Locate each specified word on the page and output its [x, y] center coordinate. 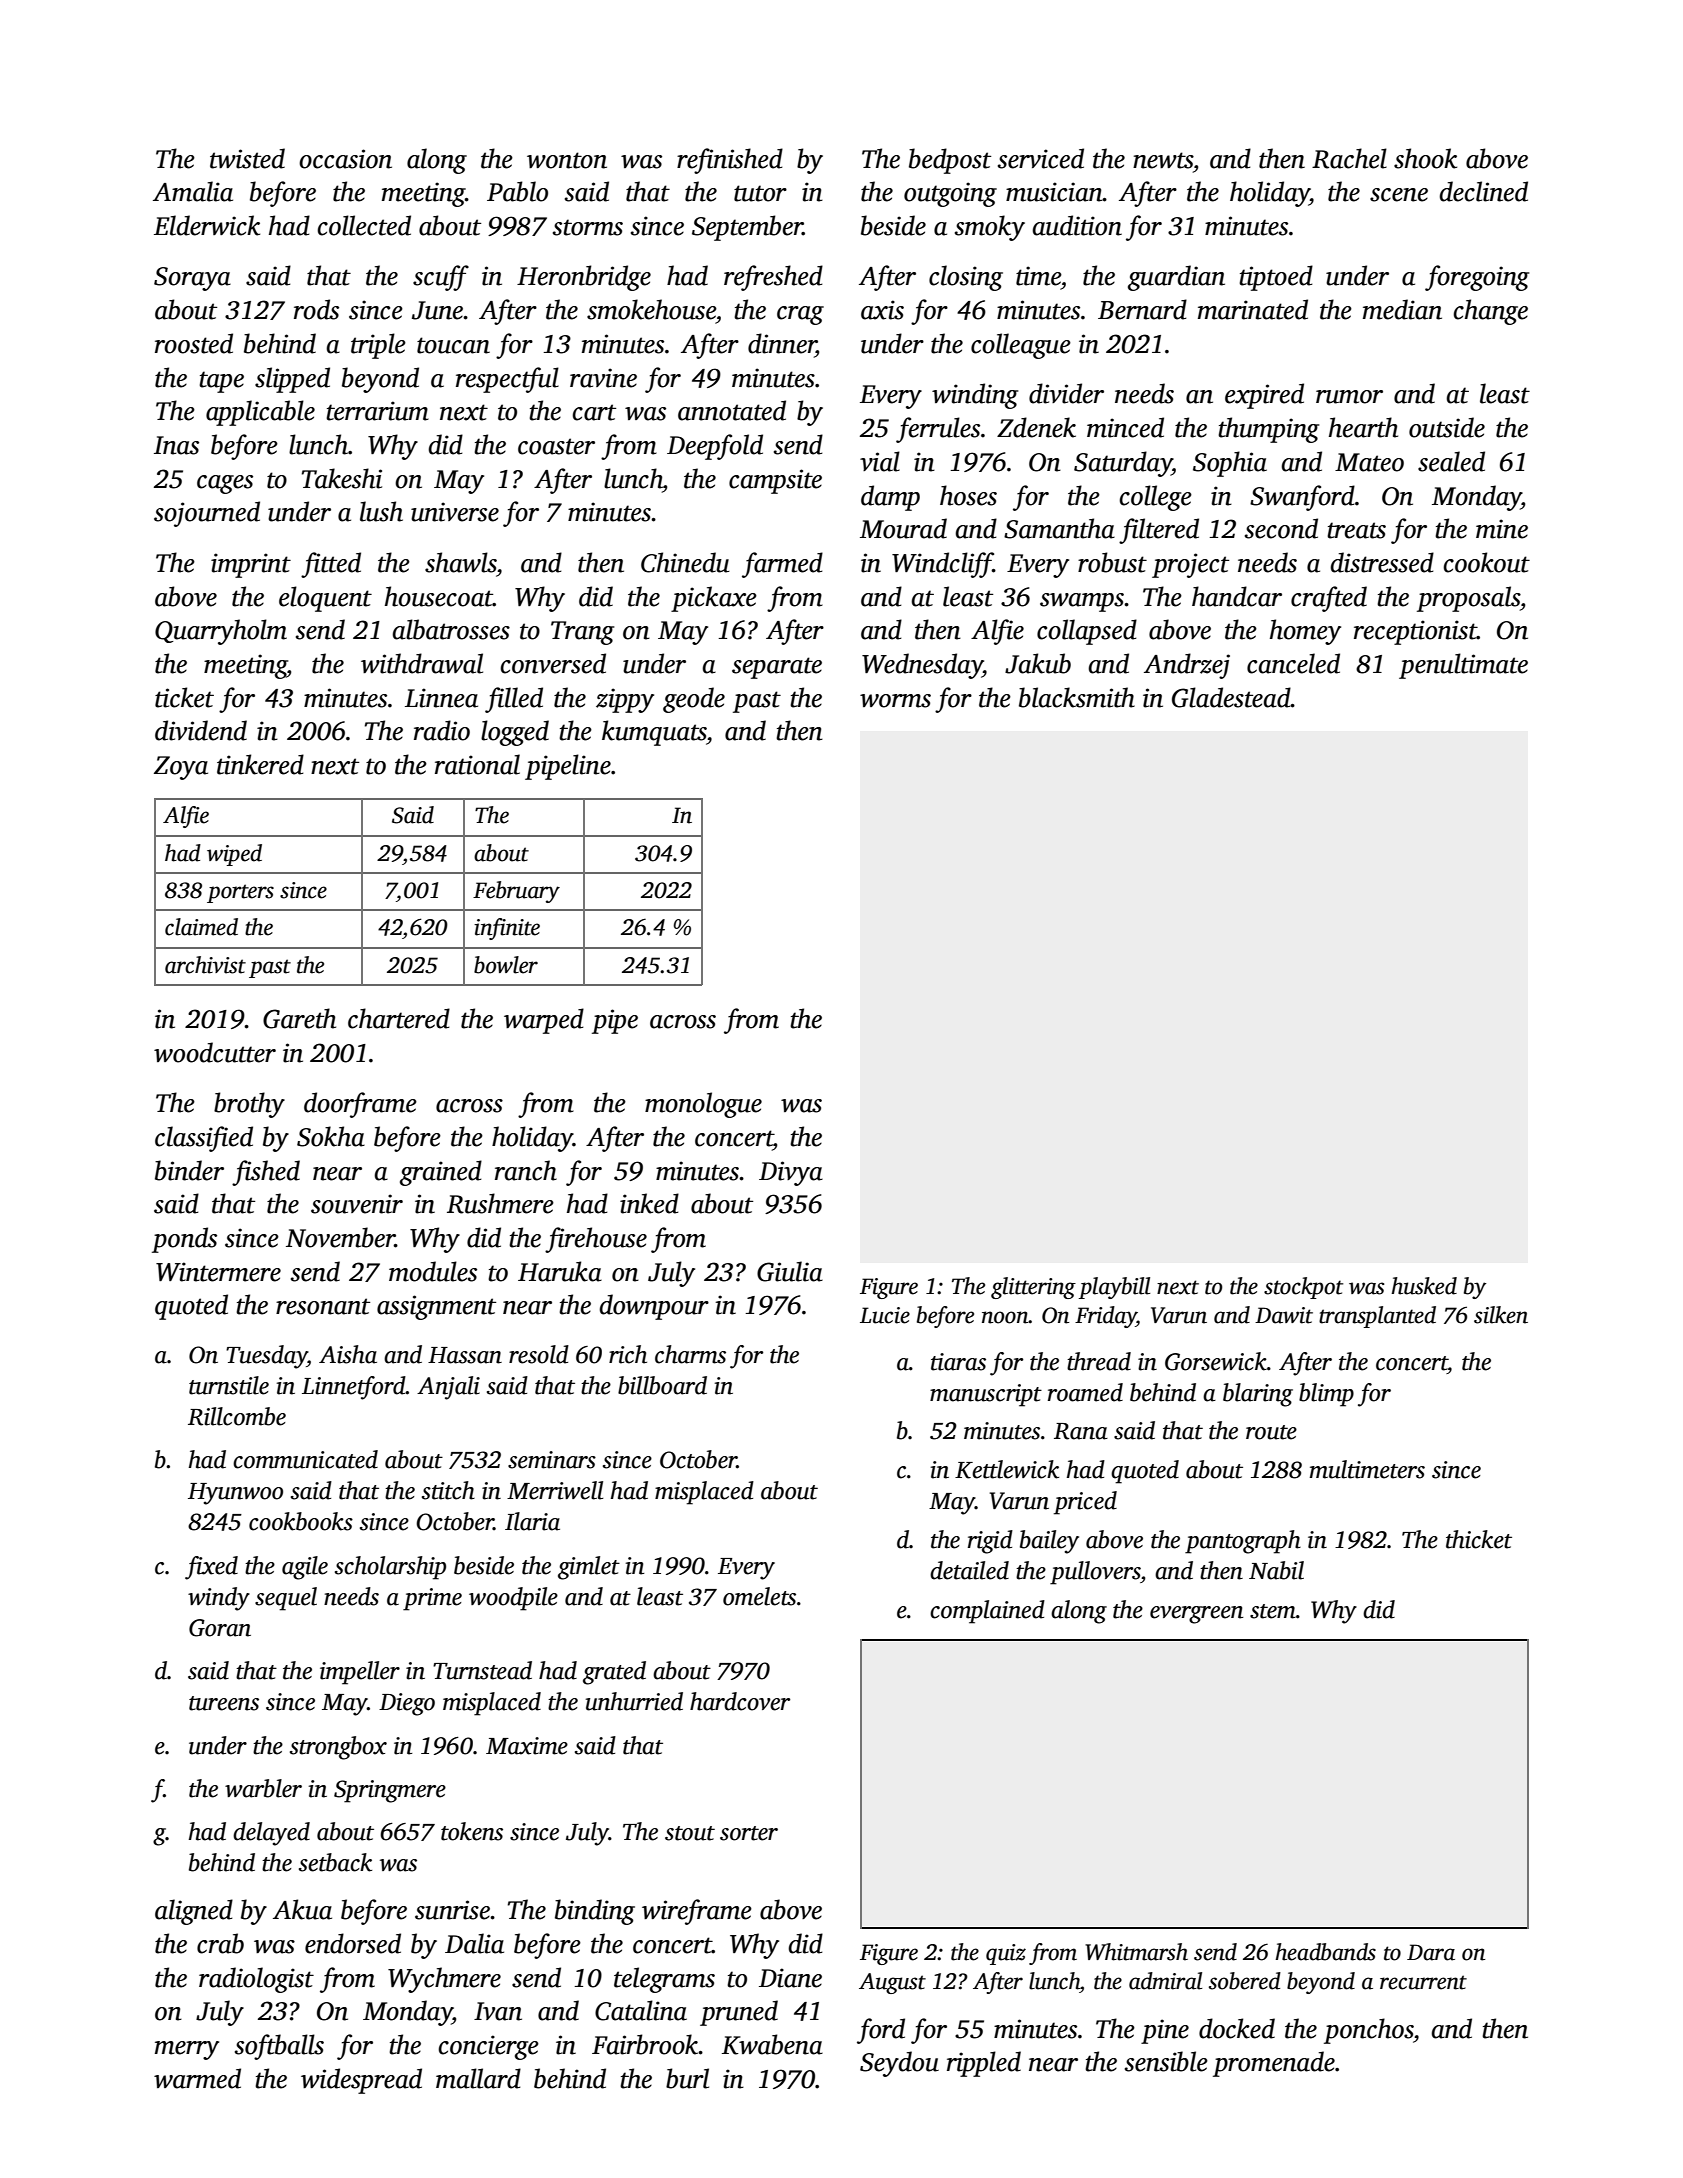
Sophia [1230, 464]
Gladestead [1231, 697]
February [516, 892]
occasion [345, 159]
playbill [1114, 1288]
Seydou [899, 2064]
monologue [703, 1105]
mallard [478, 2078]
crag [800, 315]
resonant [323, 1306]
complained [987, 1612]
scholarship [390, 1568]
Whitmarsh [1136, 1952]
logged [515, 733]
